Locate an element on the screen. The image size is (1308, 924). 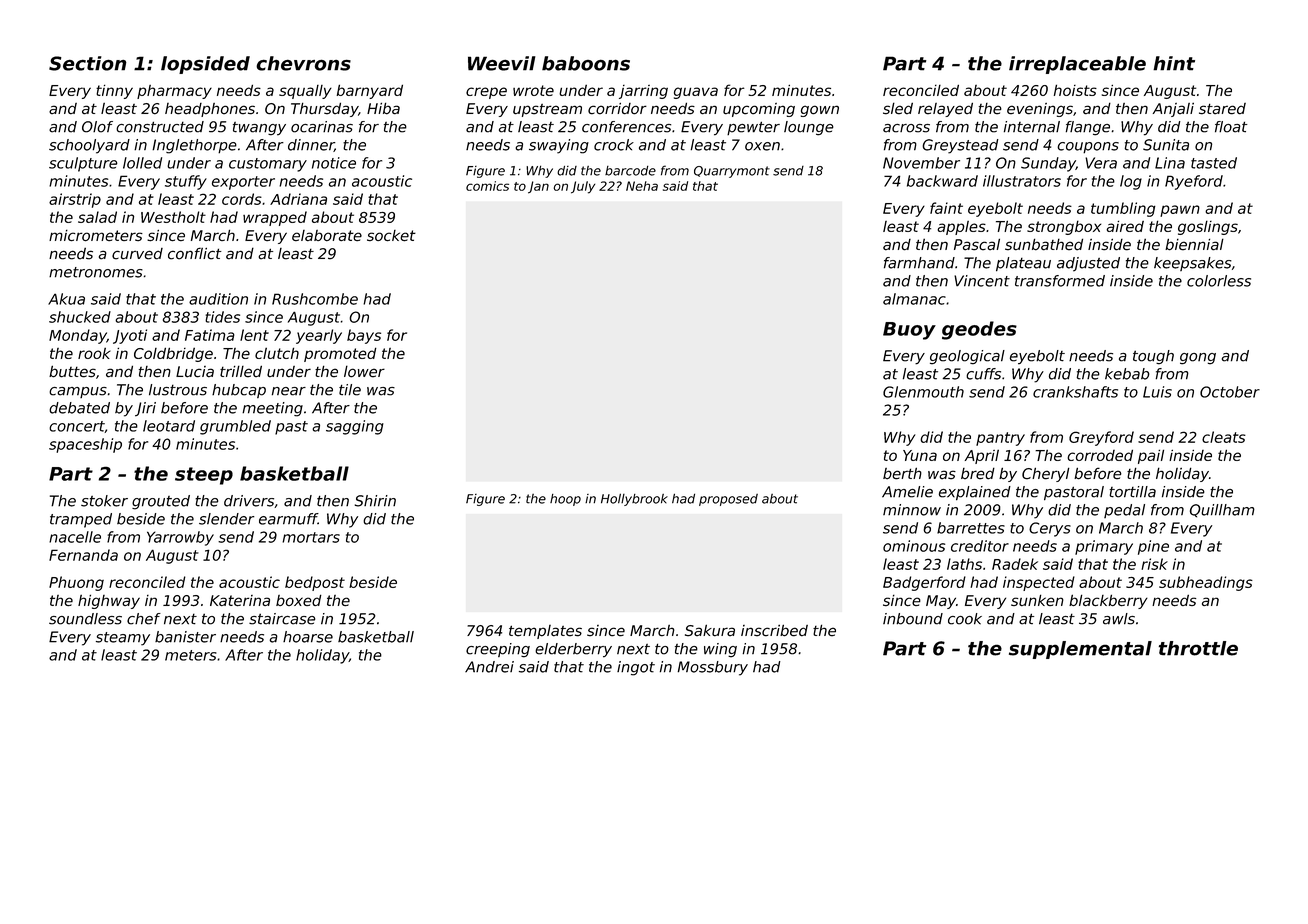
evenings is located at coordinates (1040, 110).
